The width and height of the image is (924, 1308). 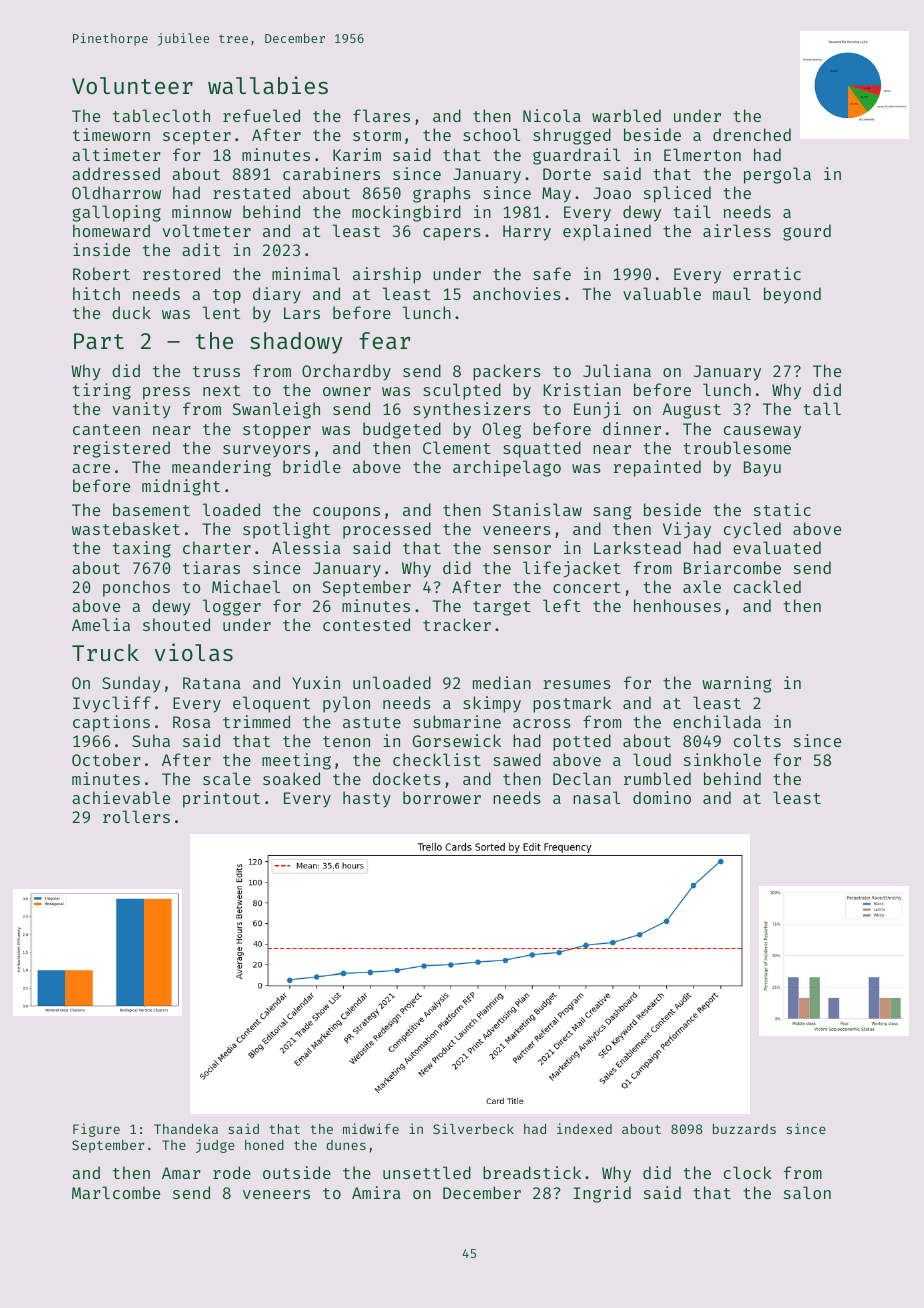 What do you see at coordinates (572, 704) in the image?
I see `postmark` at bounding box center [572, 704].
